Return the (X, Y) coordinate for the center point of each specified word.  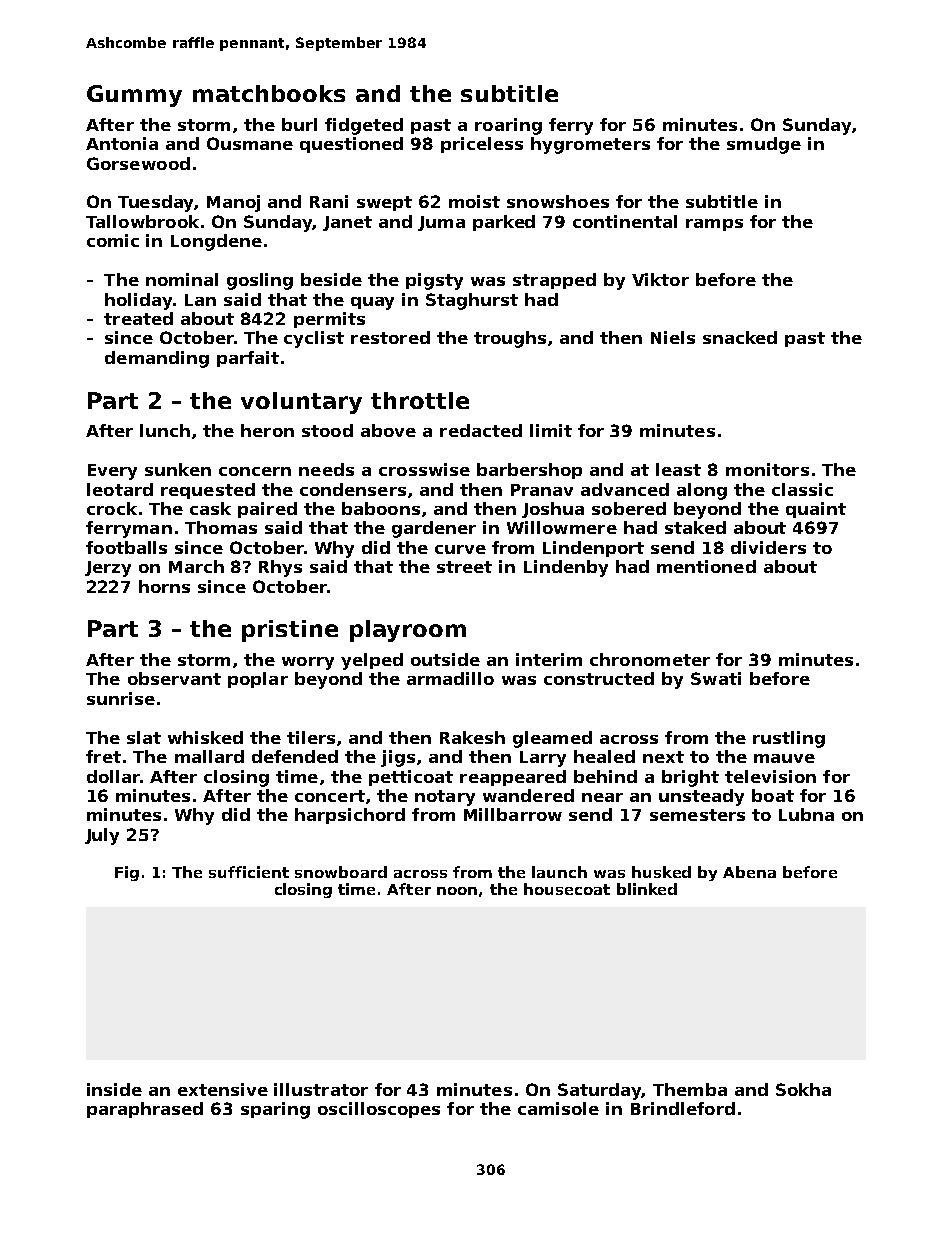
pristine (290, 631)
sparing (275, 1110)
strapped (554, 281)
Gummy (134, 96)
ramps (714, 225)
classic (802, 489)
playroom (408, 631)
